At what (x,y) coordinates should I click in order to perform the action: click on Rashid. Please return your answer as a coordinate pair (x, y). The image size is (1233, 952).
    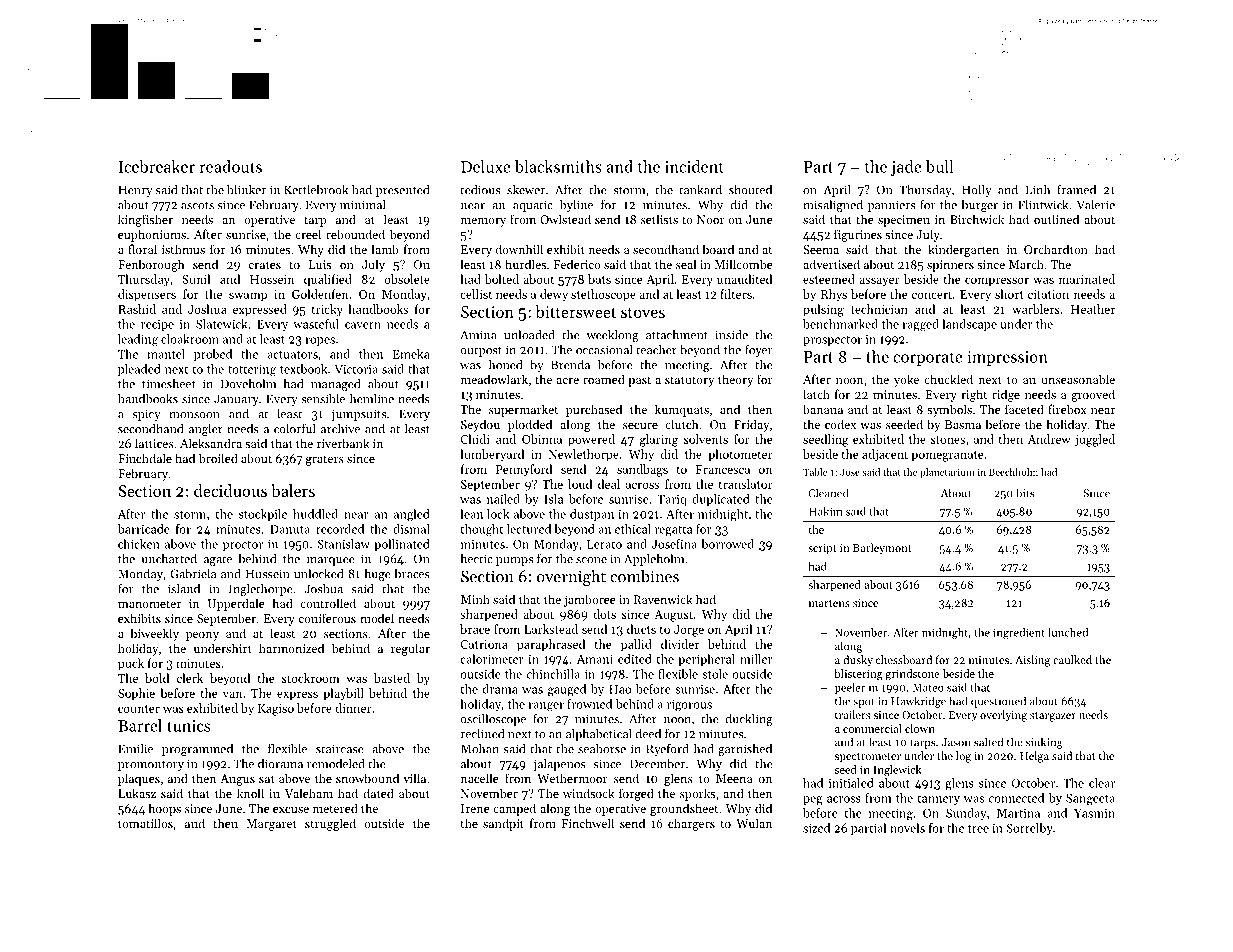
    Looking at the image, I should click on (137, 309).
